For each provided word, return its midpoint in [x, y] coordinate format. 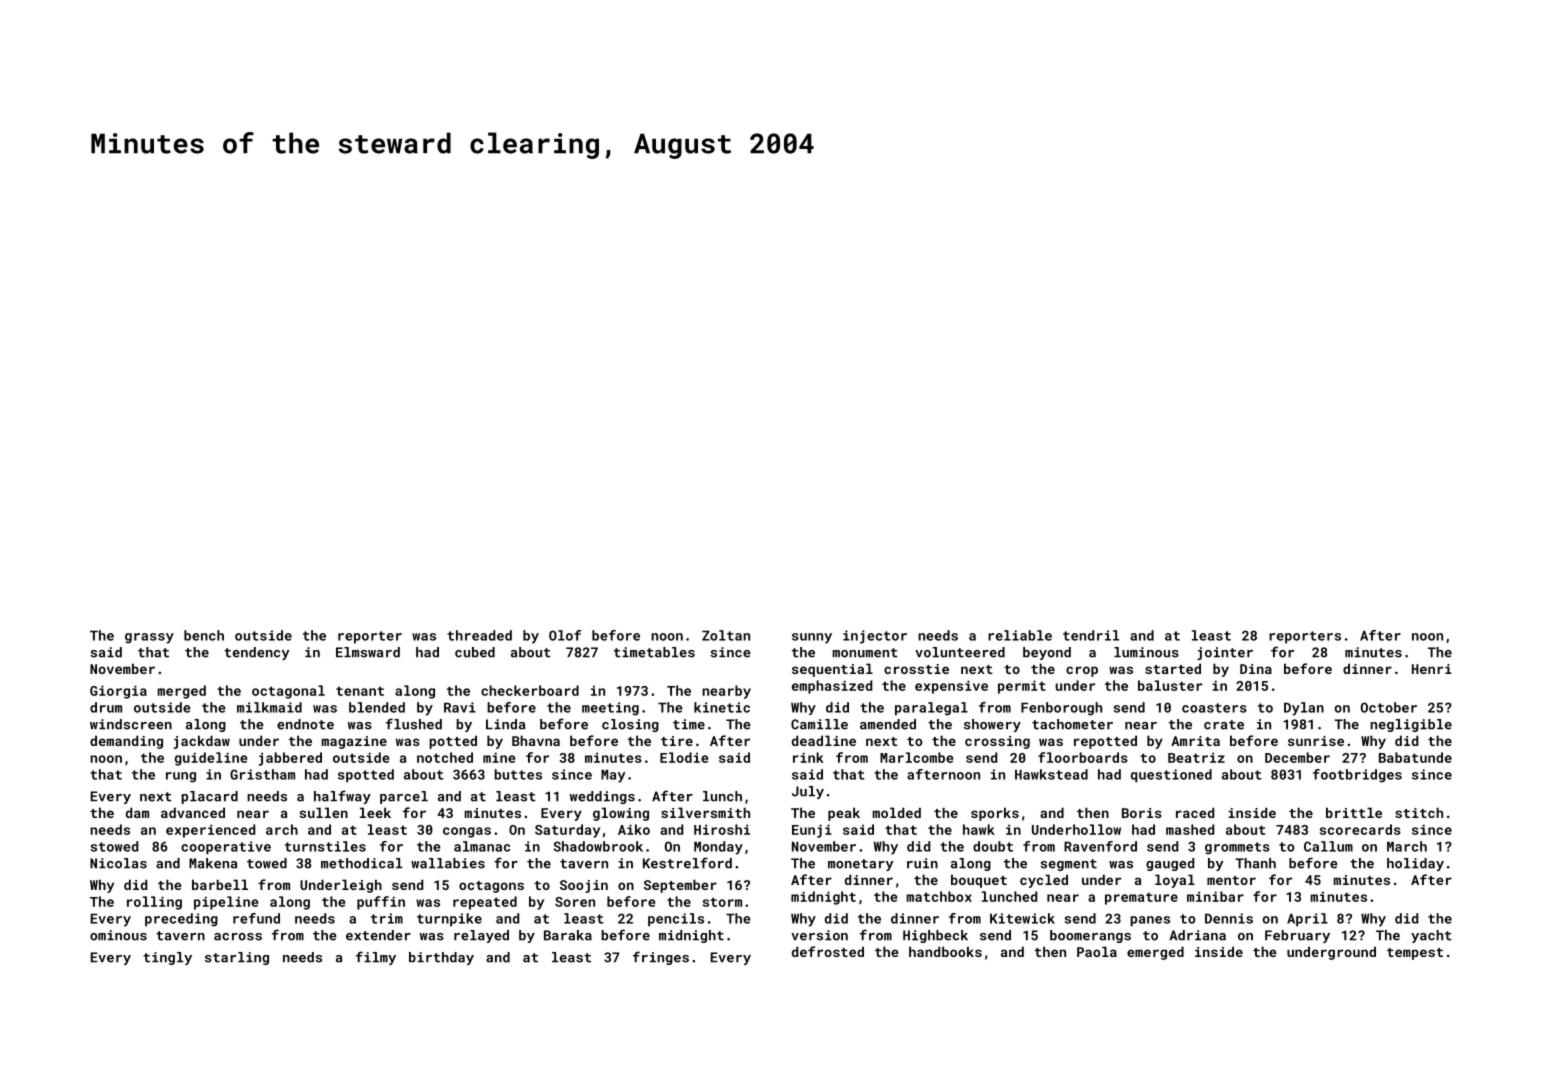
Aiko [634, 829]
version [819, 935]
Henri [1432, 669]
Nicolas [118, 863]
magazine [354, 742]
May [613, 776]
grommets [1237, 848]
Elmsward [368, 652]
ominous [118, 935]
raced [1195, 812]
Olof [565, 635]
